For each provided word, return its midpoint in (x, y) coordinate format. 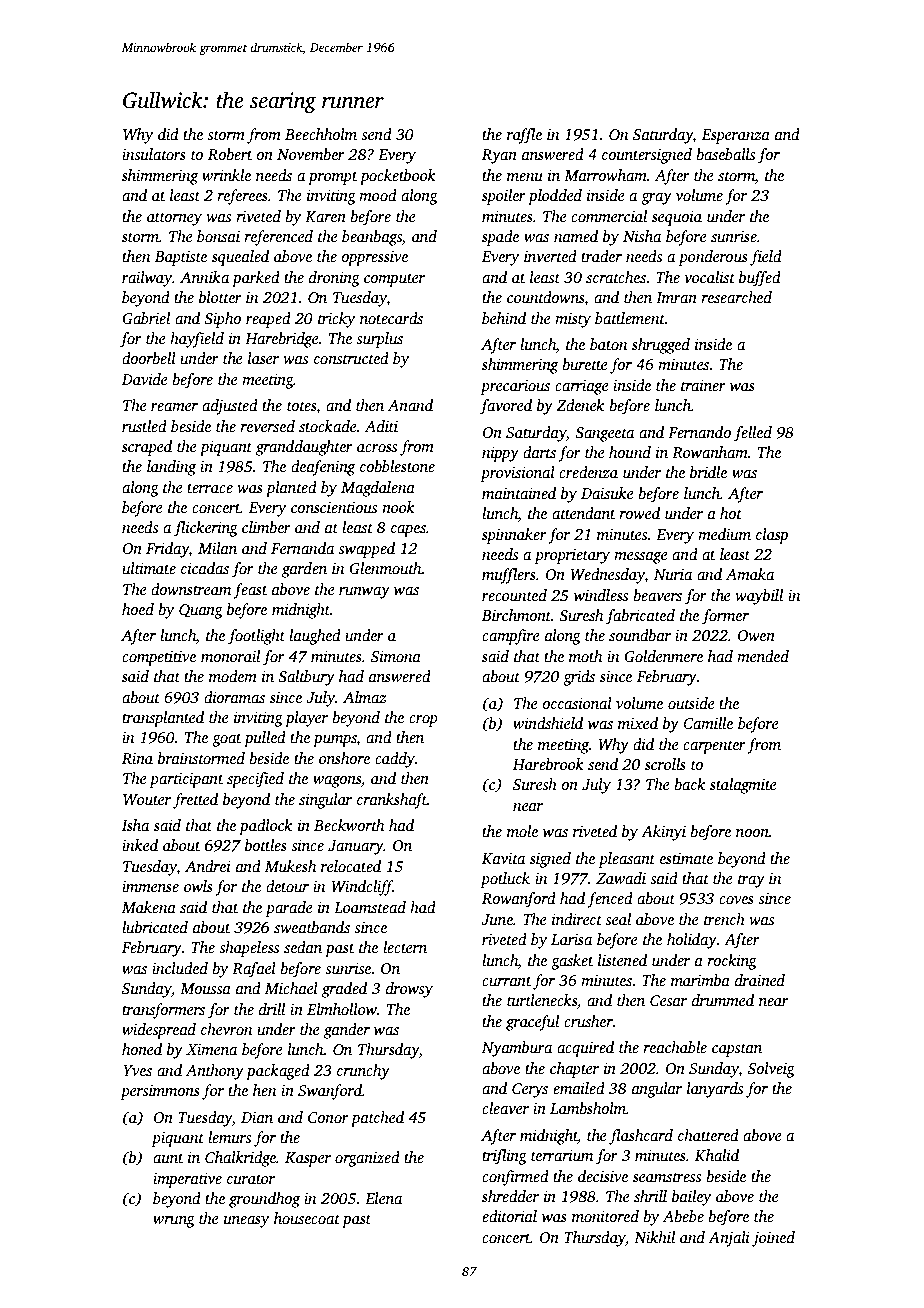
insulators (154, 154)
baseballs (725, 154)
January (356, 847)
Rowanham (710, 452)
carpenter (714, 747)
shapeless (249, 949)
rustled (144, 426)
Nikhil (654, 1237)
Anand (410, 405)
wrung (174, 1222)
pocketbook (398, 177)
